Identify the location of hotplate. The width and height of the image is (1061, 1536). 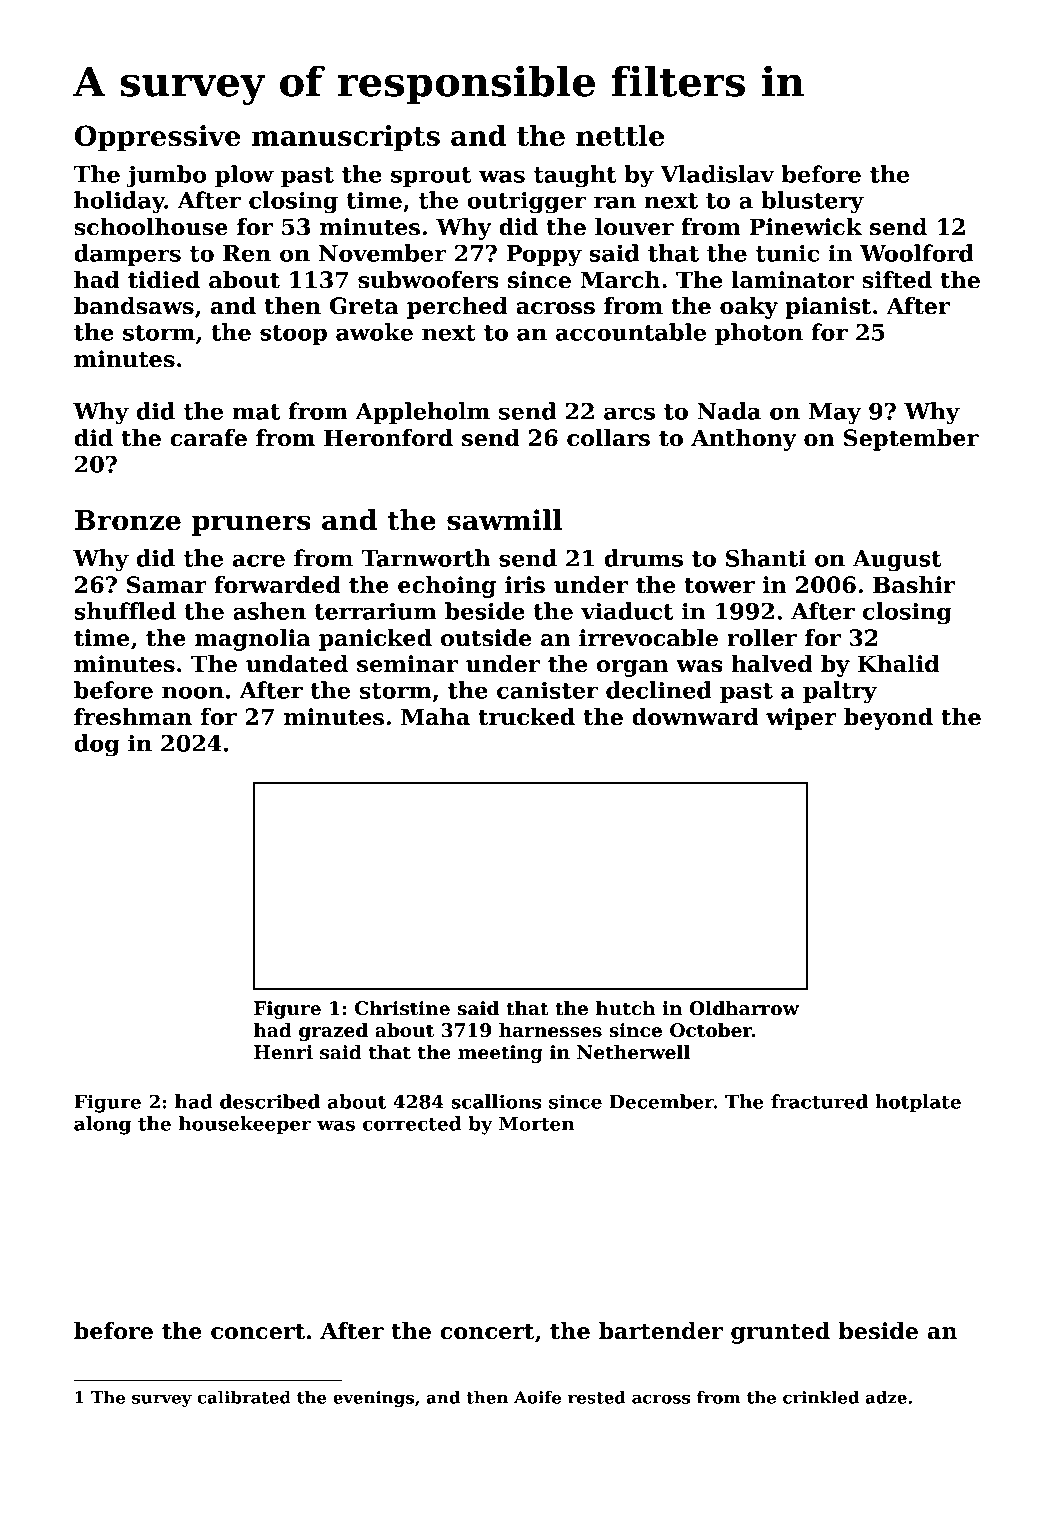
(918, 1103).
